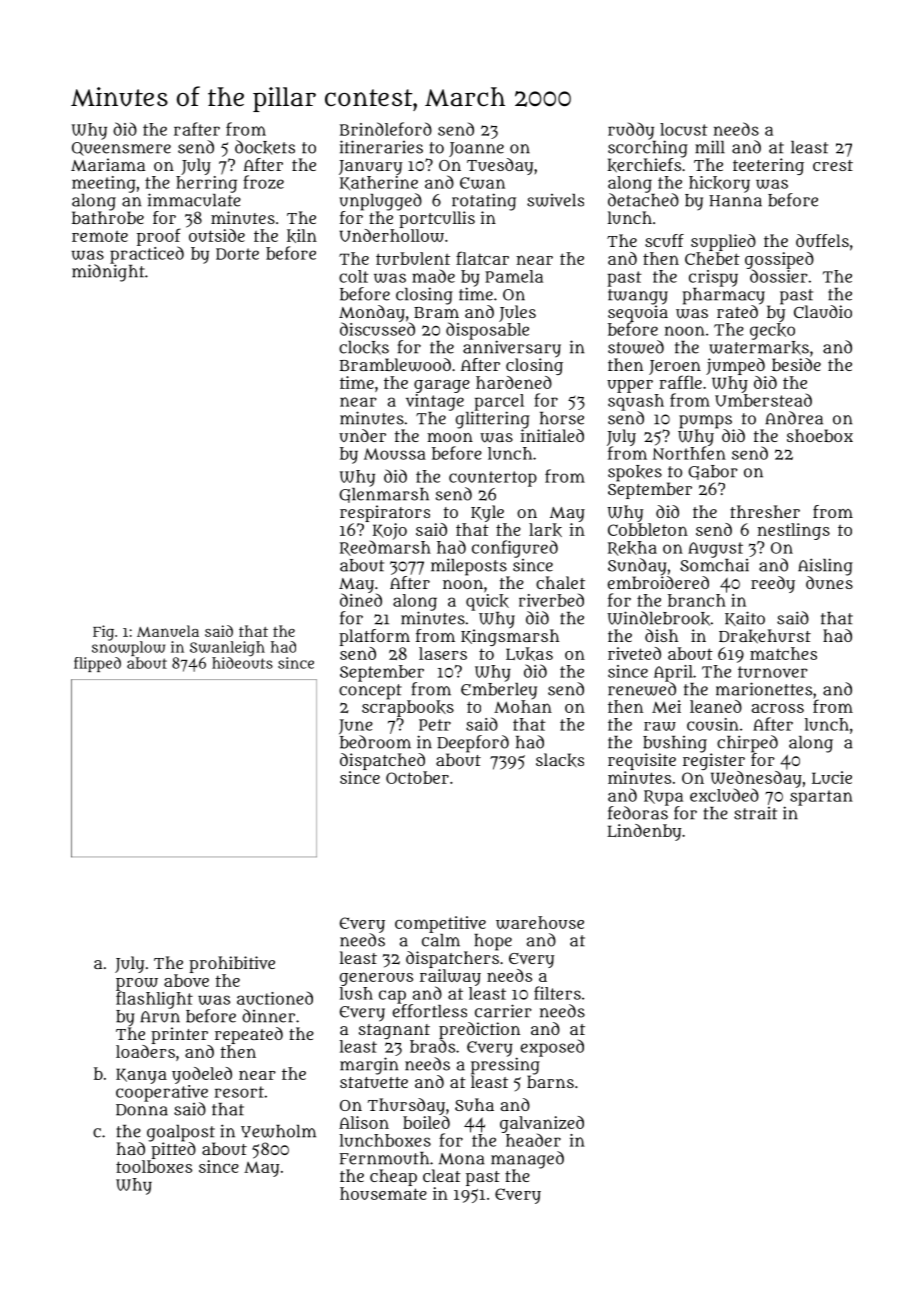 Image resolution: width=924 pixels, height=1308 pixels. What do you see at coordinates (265, 147) in the image?
I see `dockets` at bounding box center [265, 147].
